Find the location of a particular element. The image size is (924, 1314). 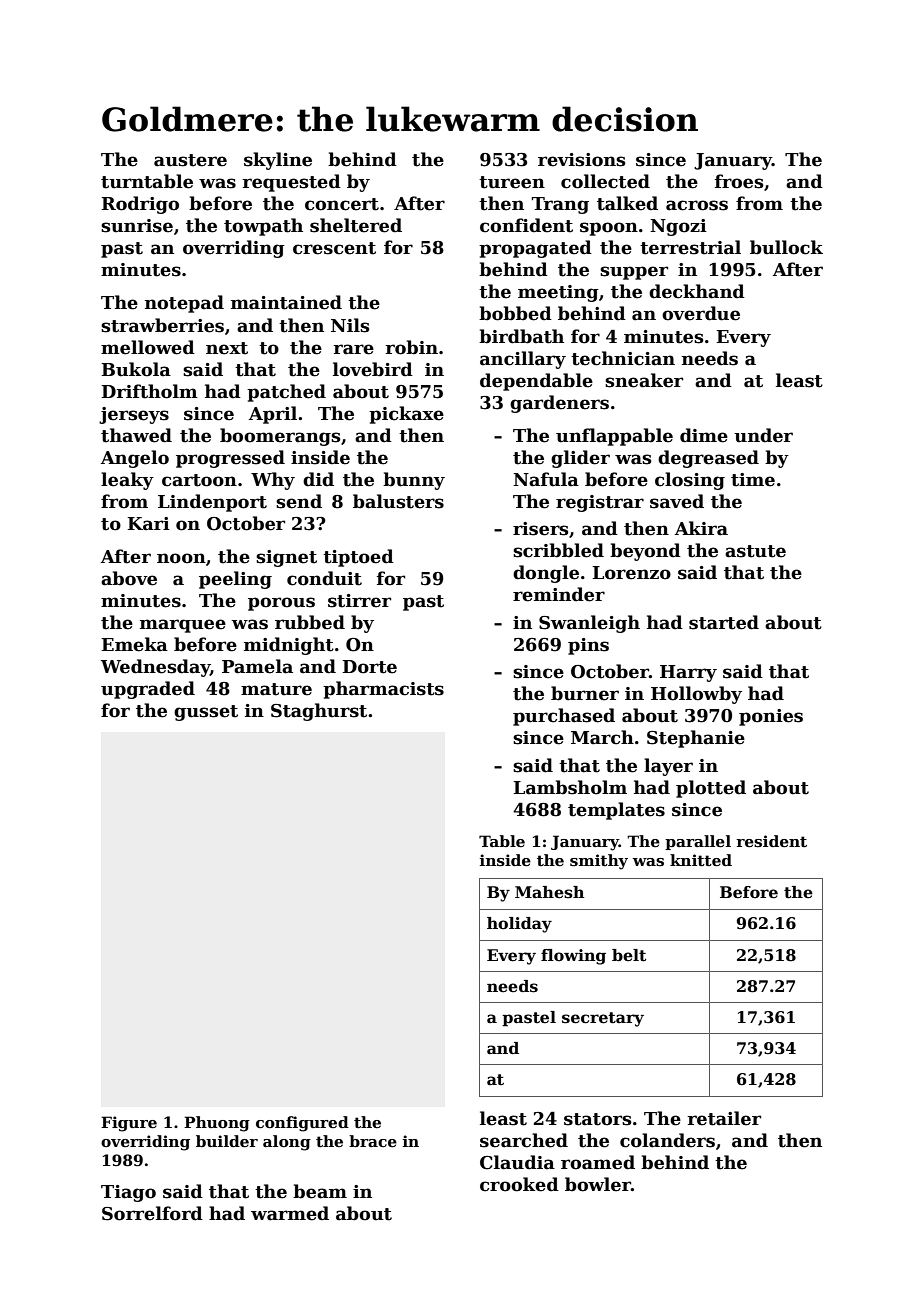

brace is located at coordinates (373, 1141).
